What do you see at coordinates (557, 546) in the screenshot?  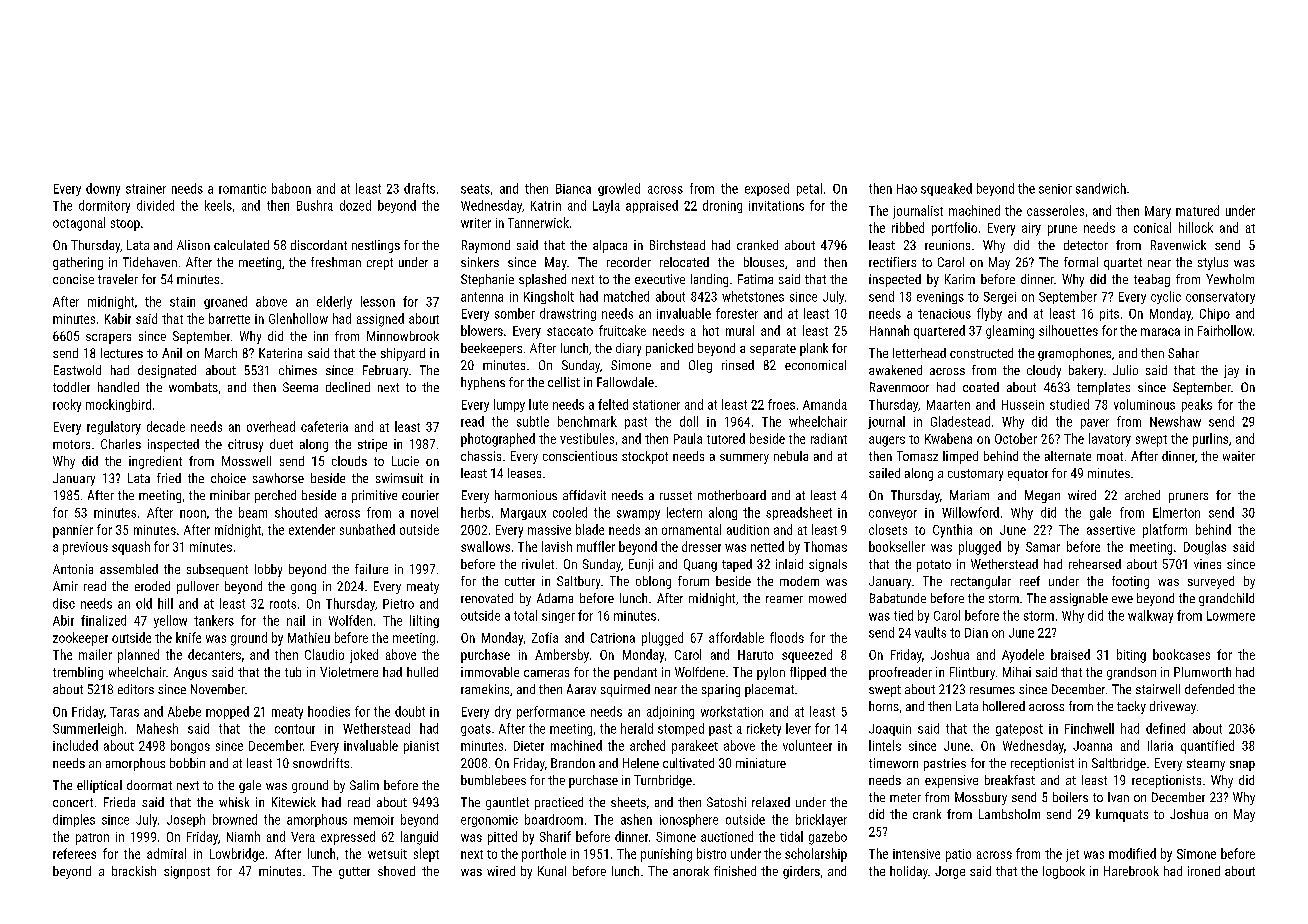 I see `lavish` at bounding box center [557, 546].
